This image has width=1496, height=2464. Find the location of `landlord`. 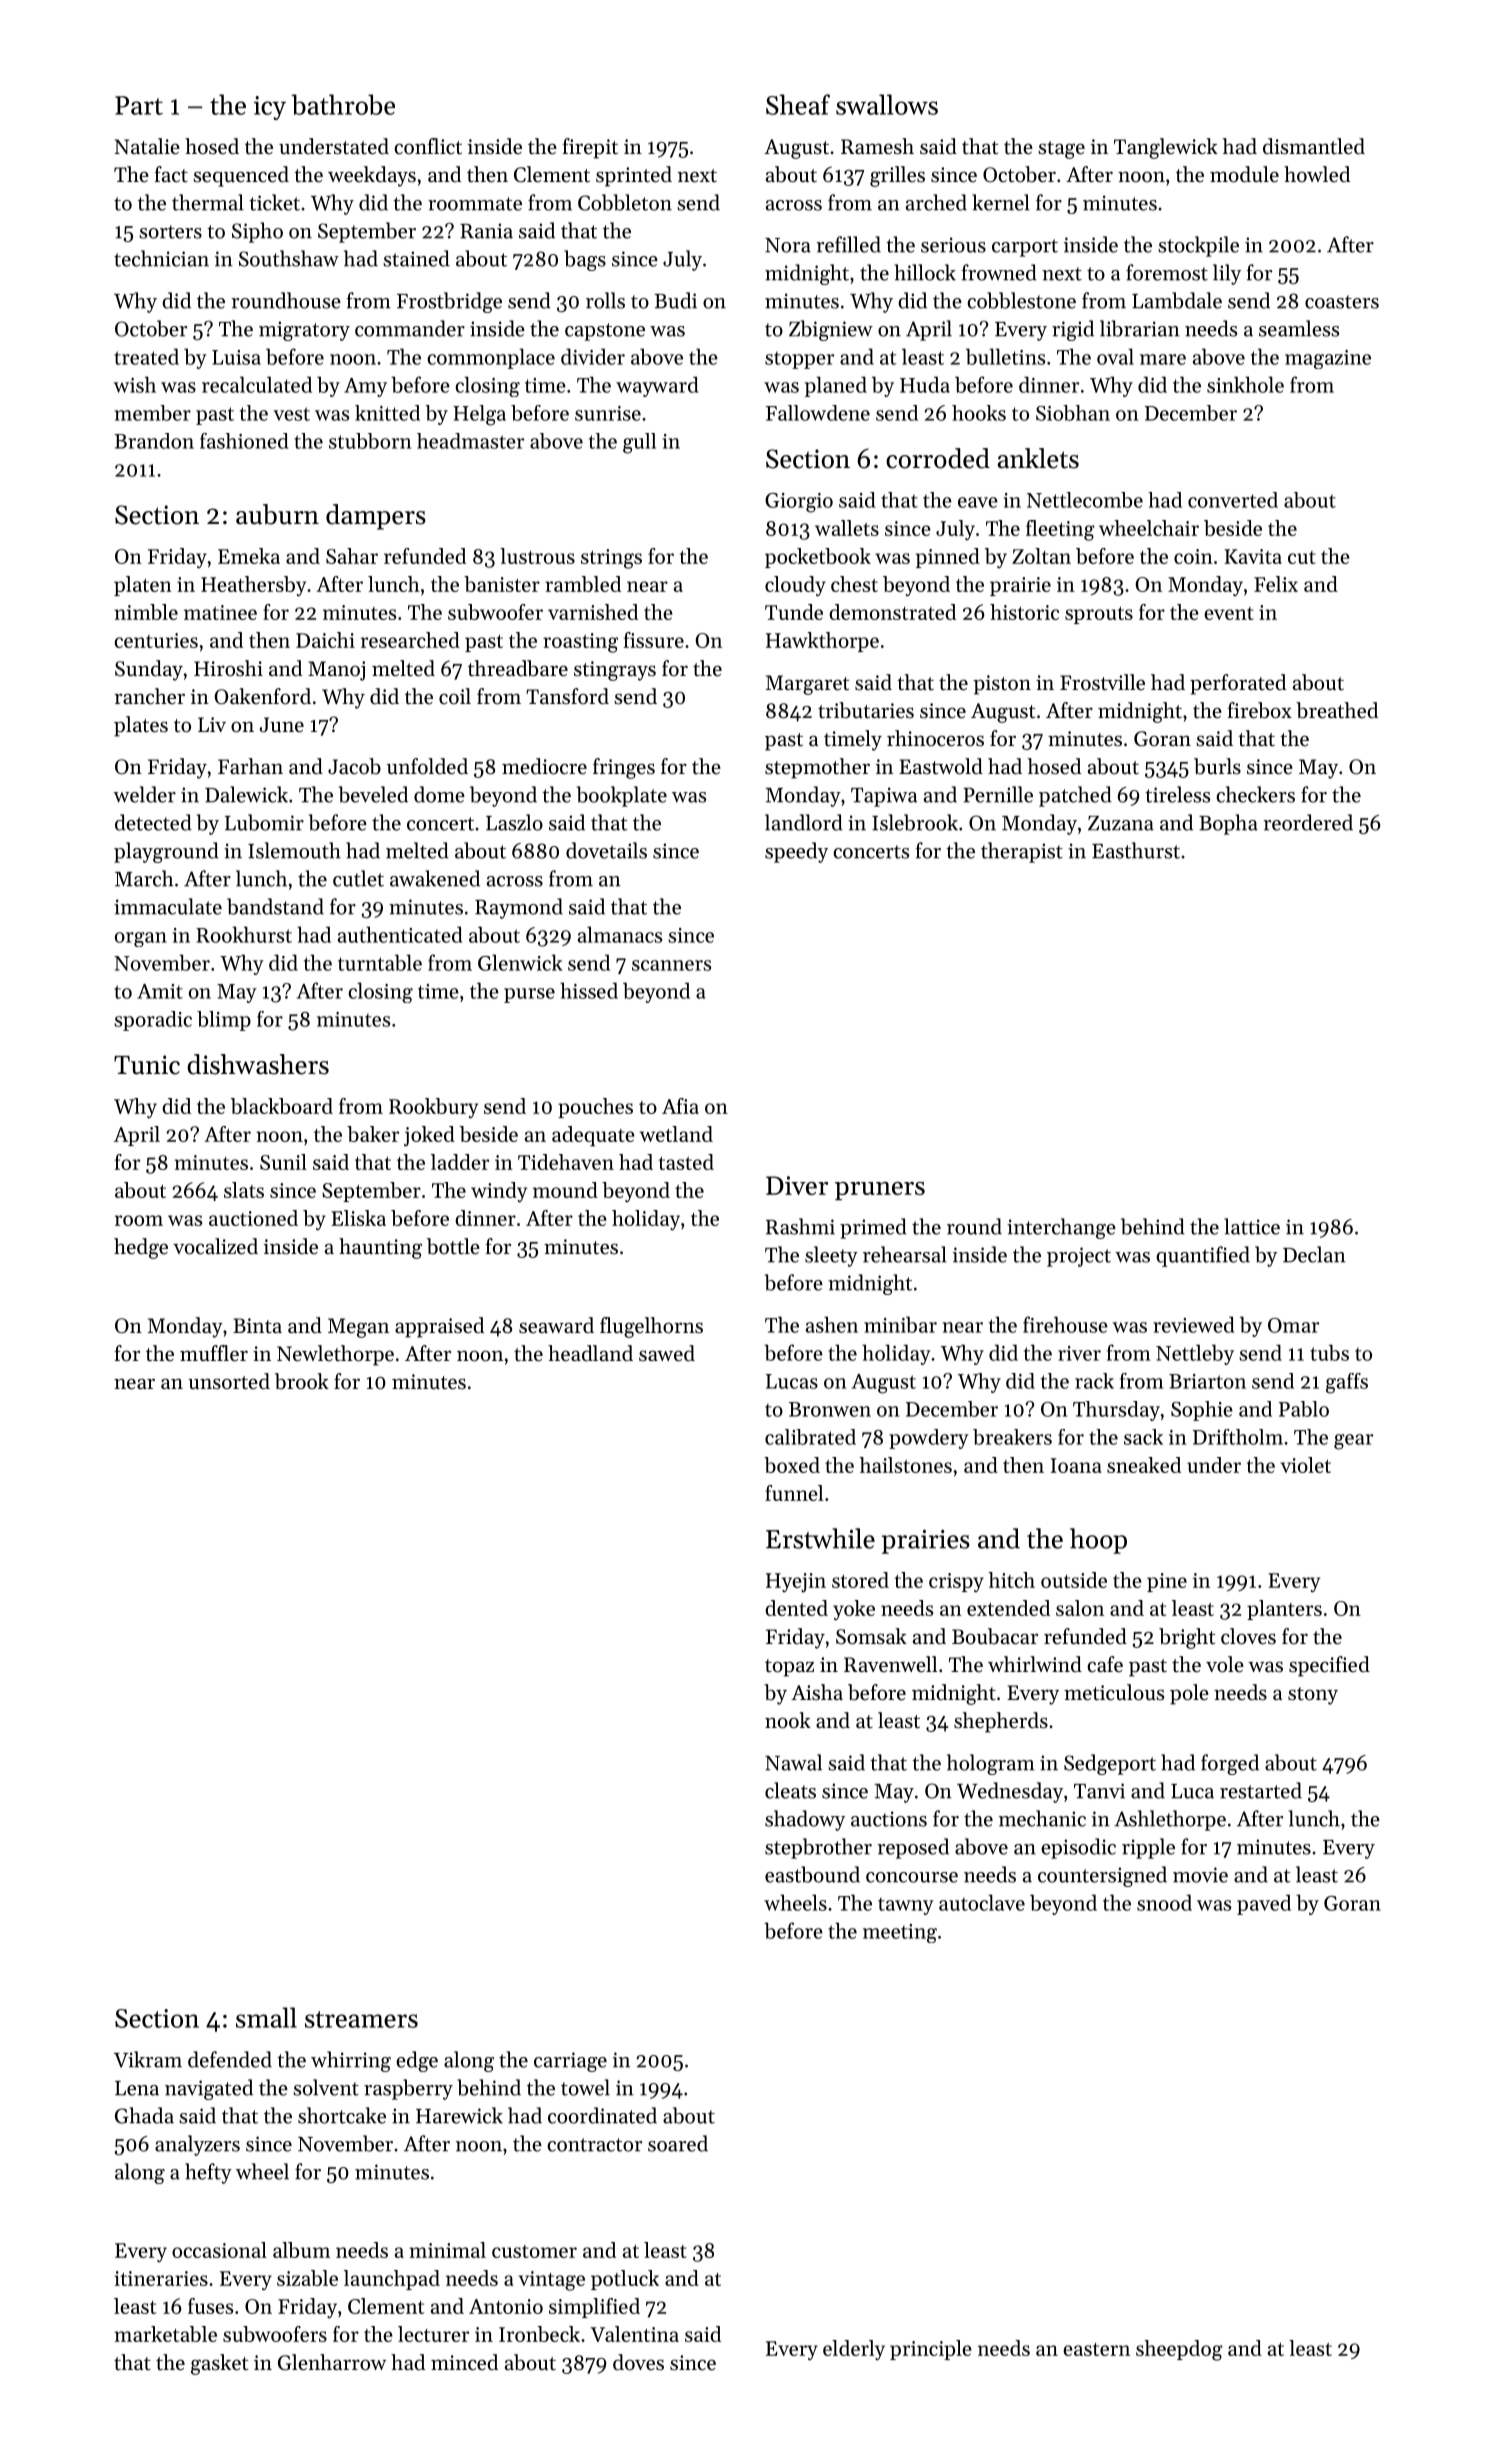

landlord is located at coordinates (804, 822).
